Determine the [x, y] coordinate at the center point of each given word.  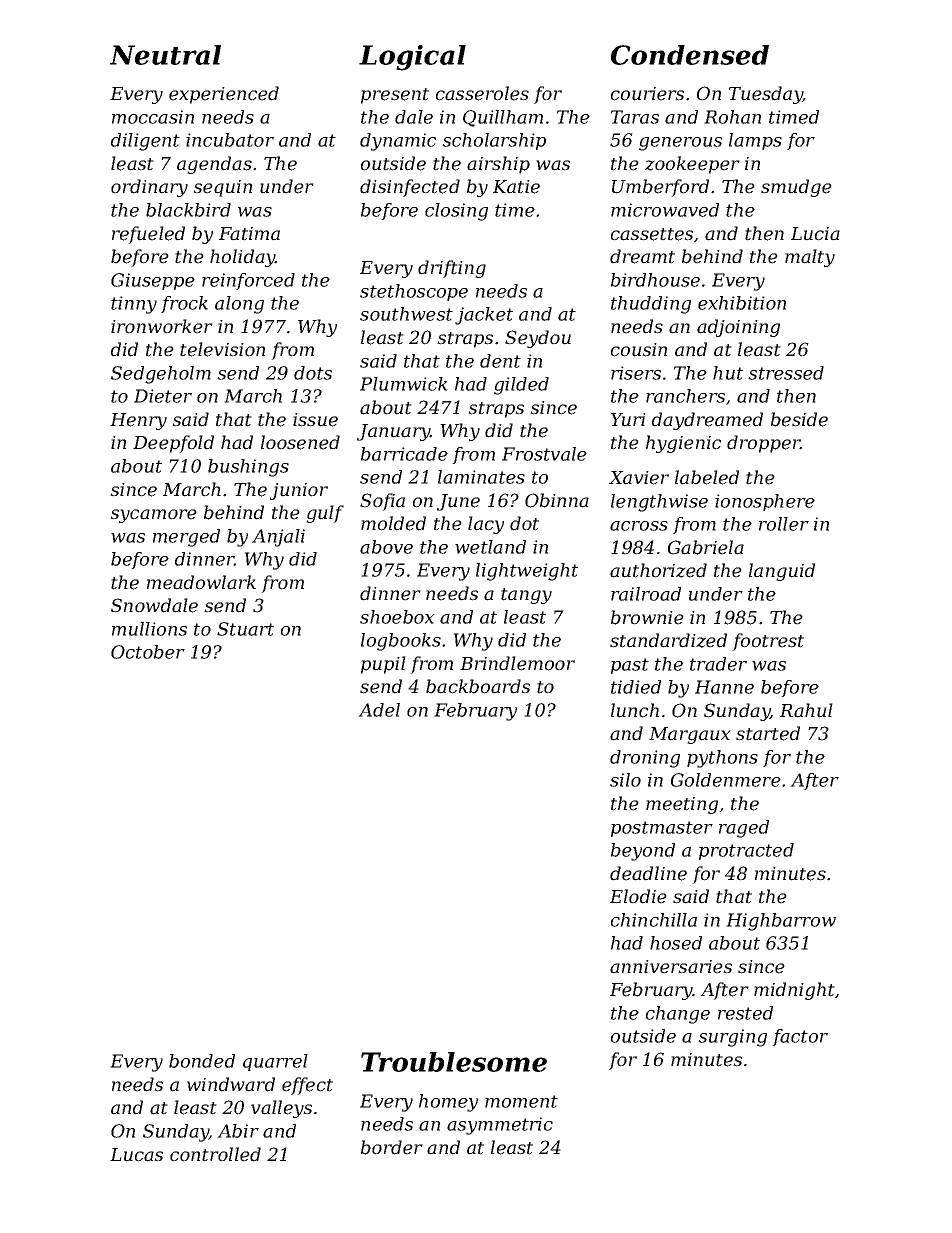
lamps [755, 141]
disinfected [410, 188]
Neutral [165, 55]
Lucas [136, 1155]
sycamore [153, 516]
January [393, 432]
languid [782, 572]
